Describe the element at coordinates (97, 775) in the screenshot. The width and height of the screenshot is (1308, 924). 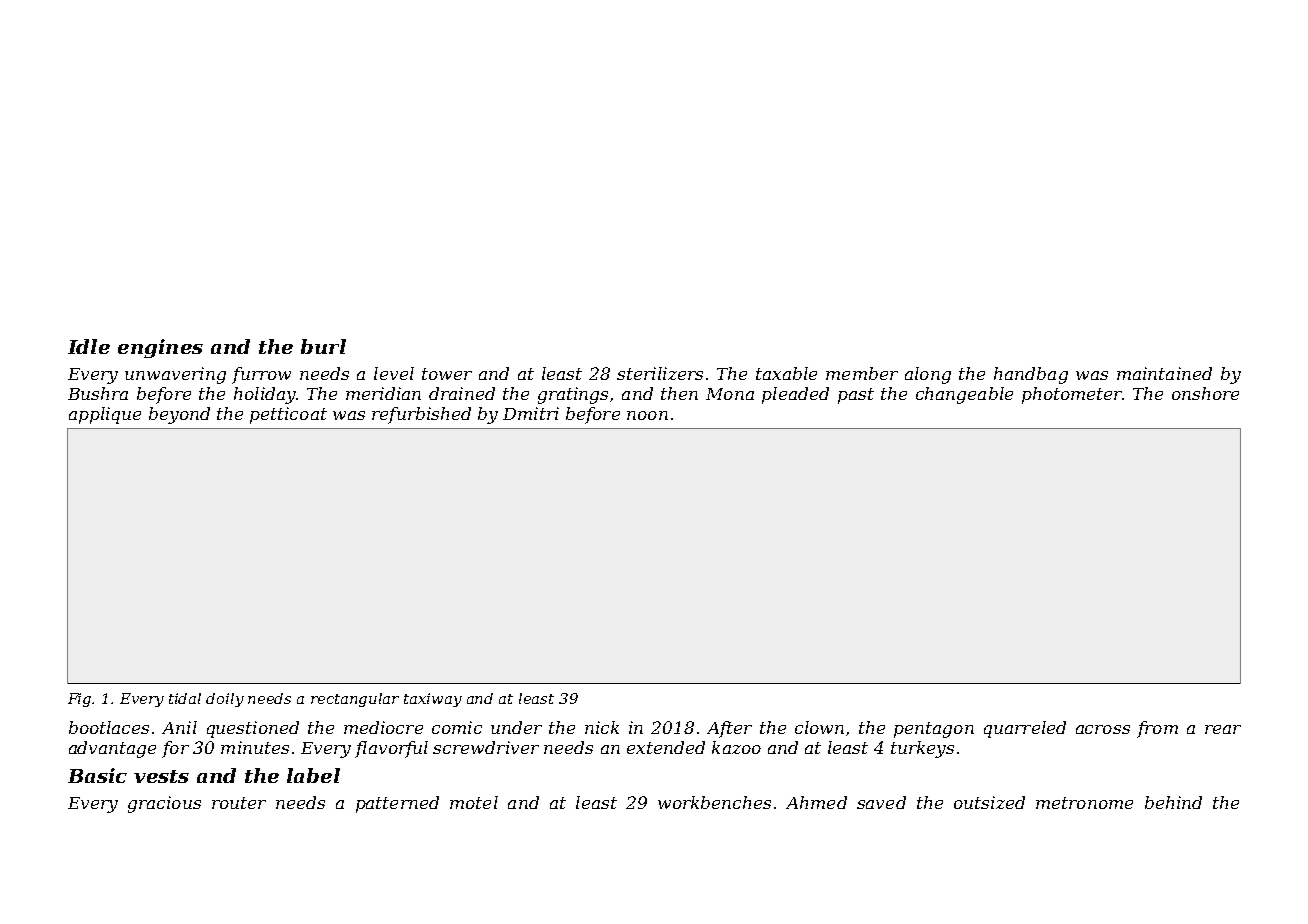
I see `Basic` at that location.
